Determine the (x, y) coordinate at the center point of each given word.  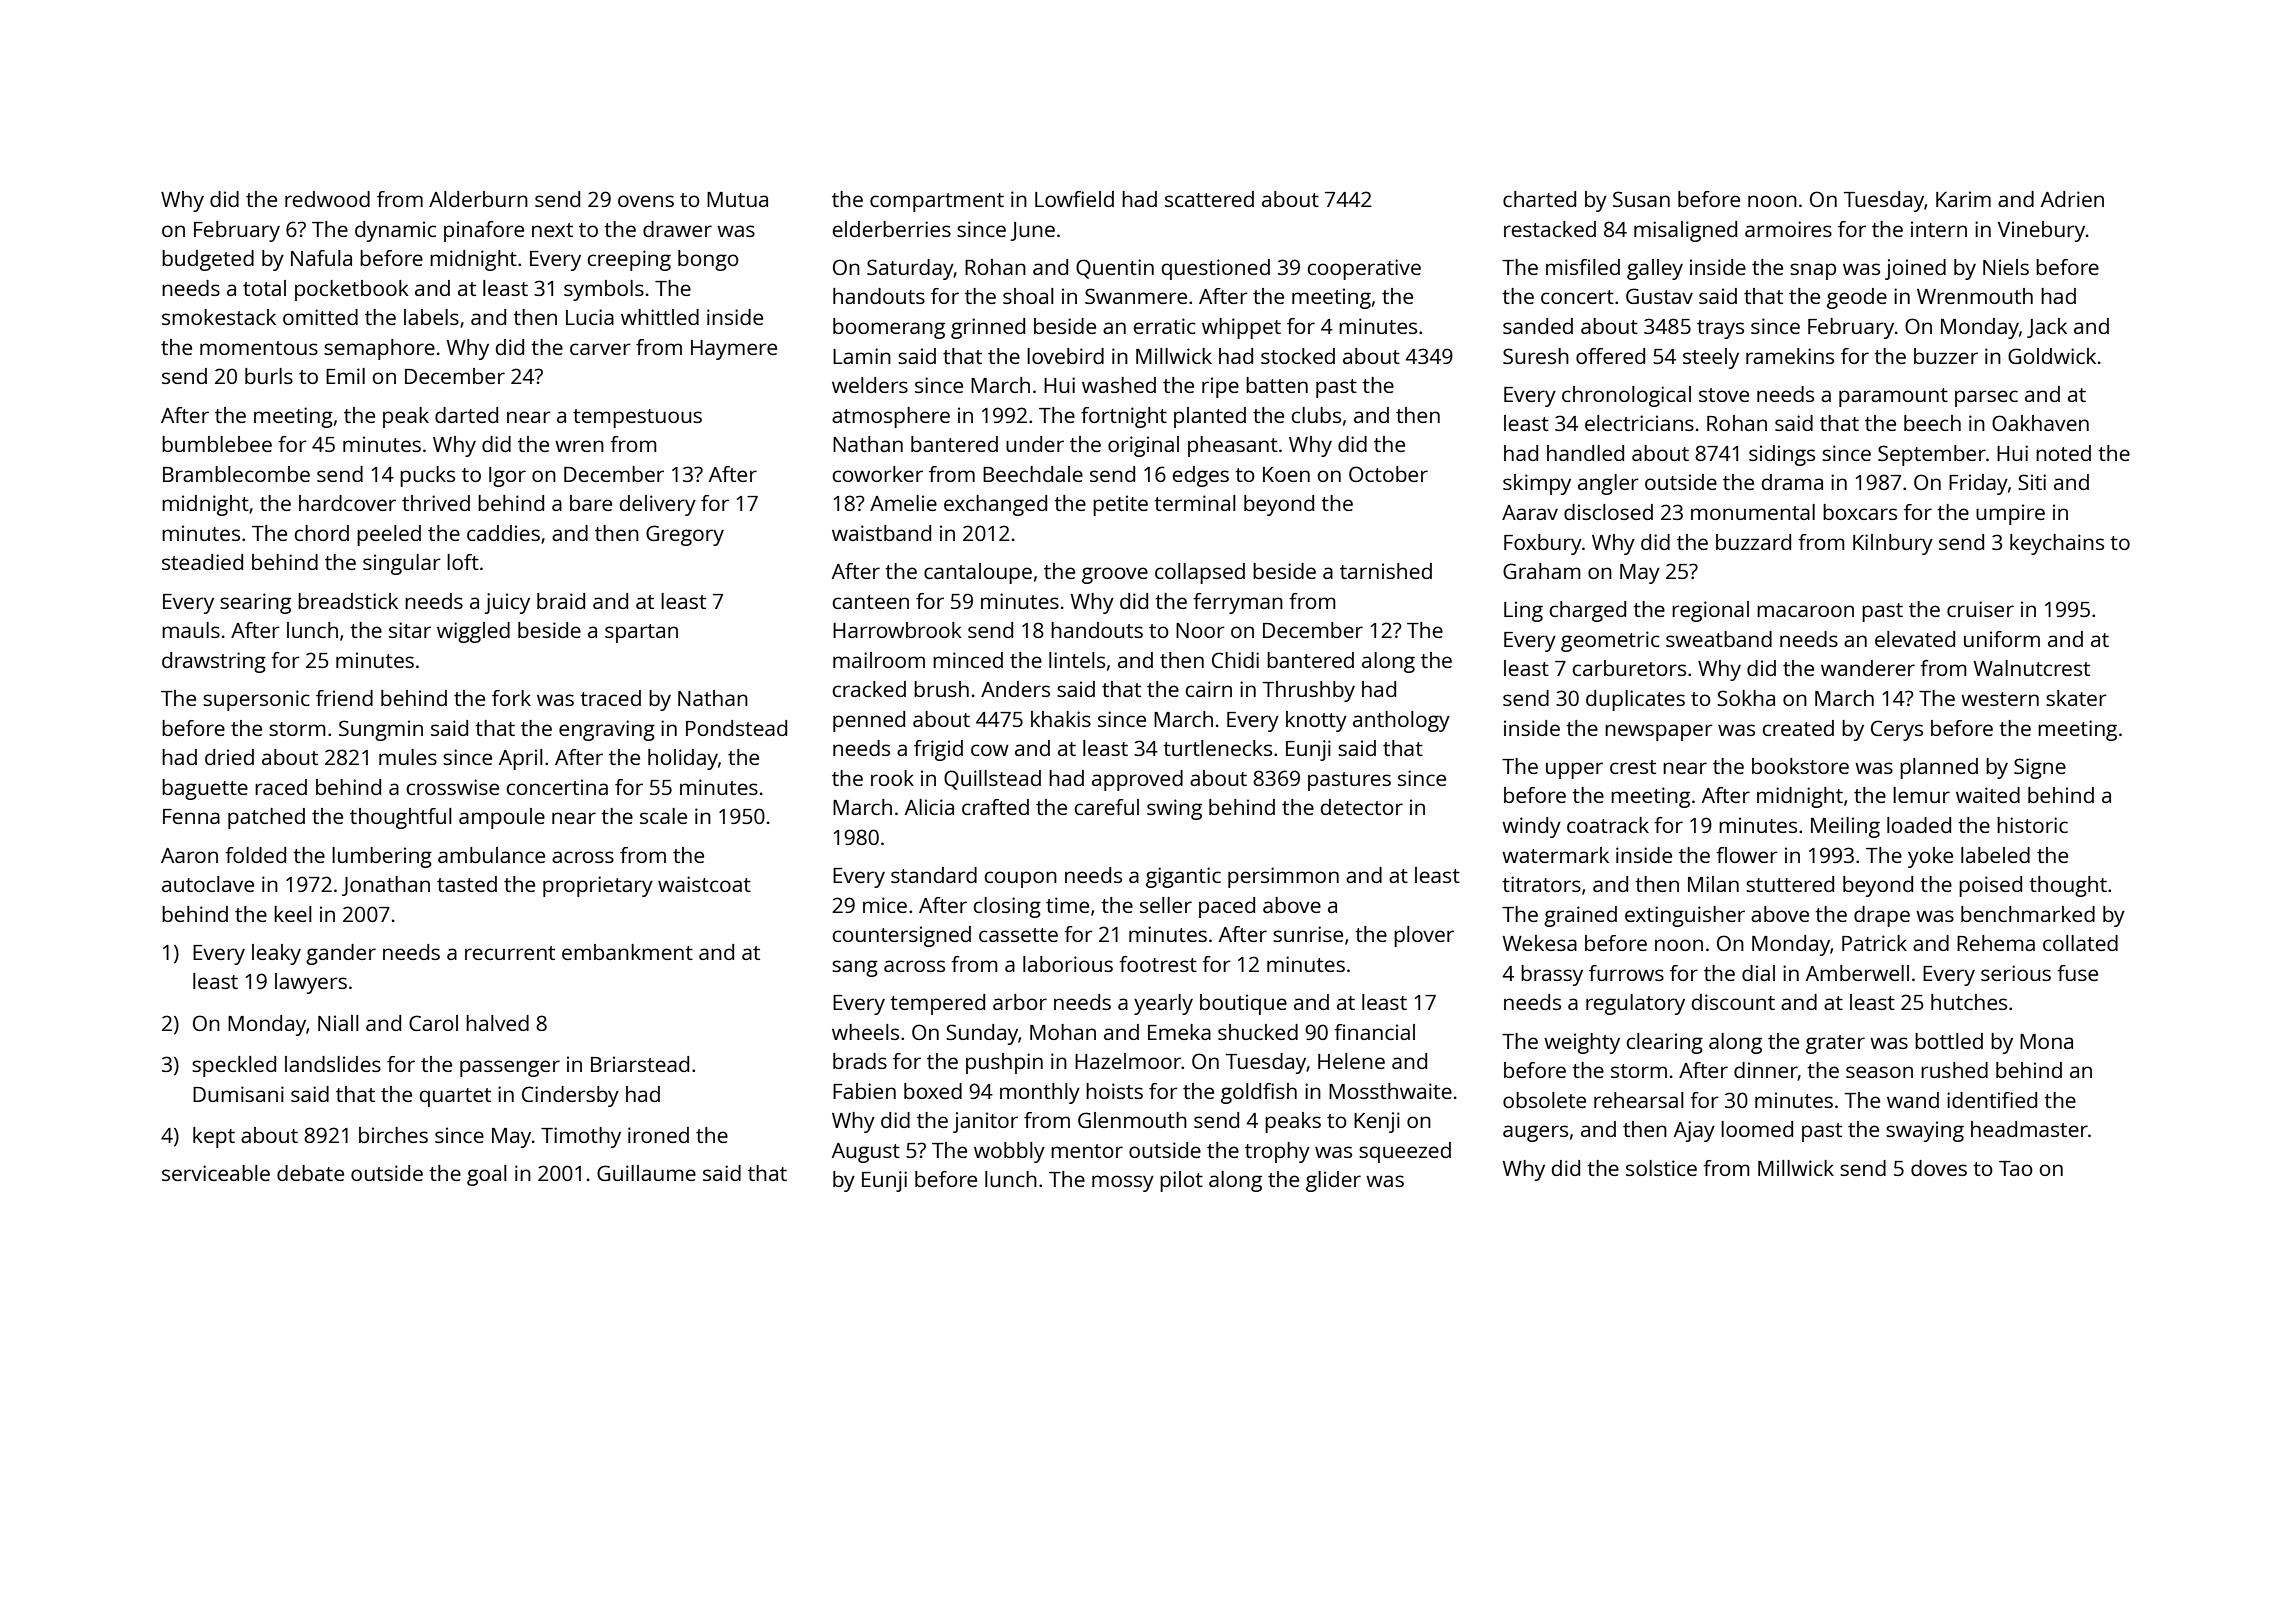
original (1143, 446)
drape (1882, 916)
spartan (641, 633)
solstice (1661, 1168)
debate (310, 1173)
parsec (1986, 398)
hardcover (347, 503)
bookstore (1800, 766)
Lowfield (1074, 199)
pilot (1181, 1181)
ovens (646, 201)
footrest (1158, 964)
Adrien (2072, 199)
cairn (1208, 689)
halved (497, 1023)
